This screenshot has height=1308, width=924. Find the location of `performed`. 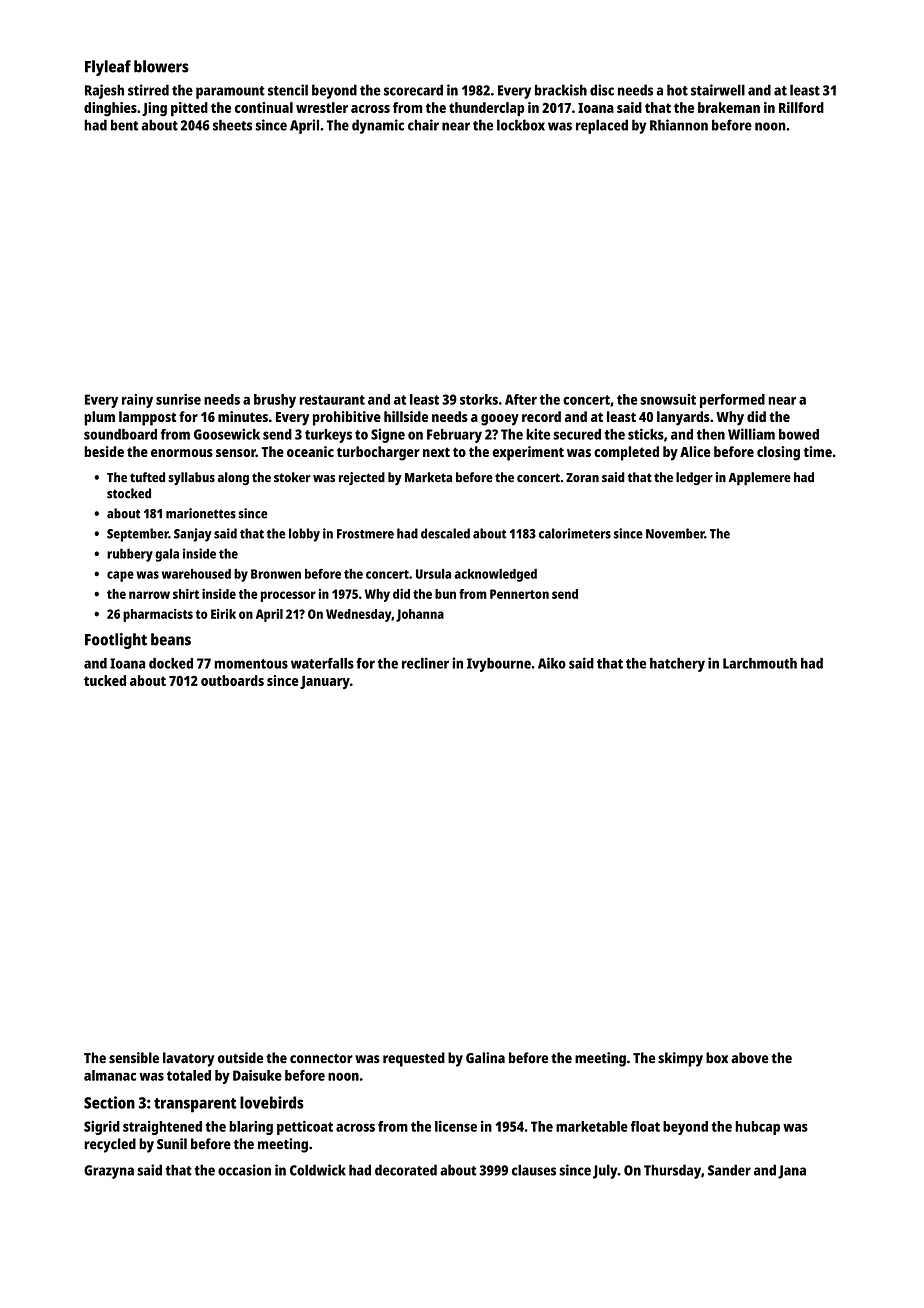

performed is located at coordinates (732, 401).
